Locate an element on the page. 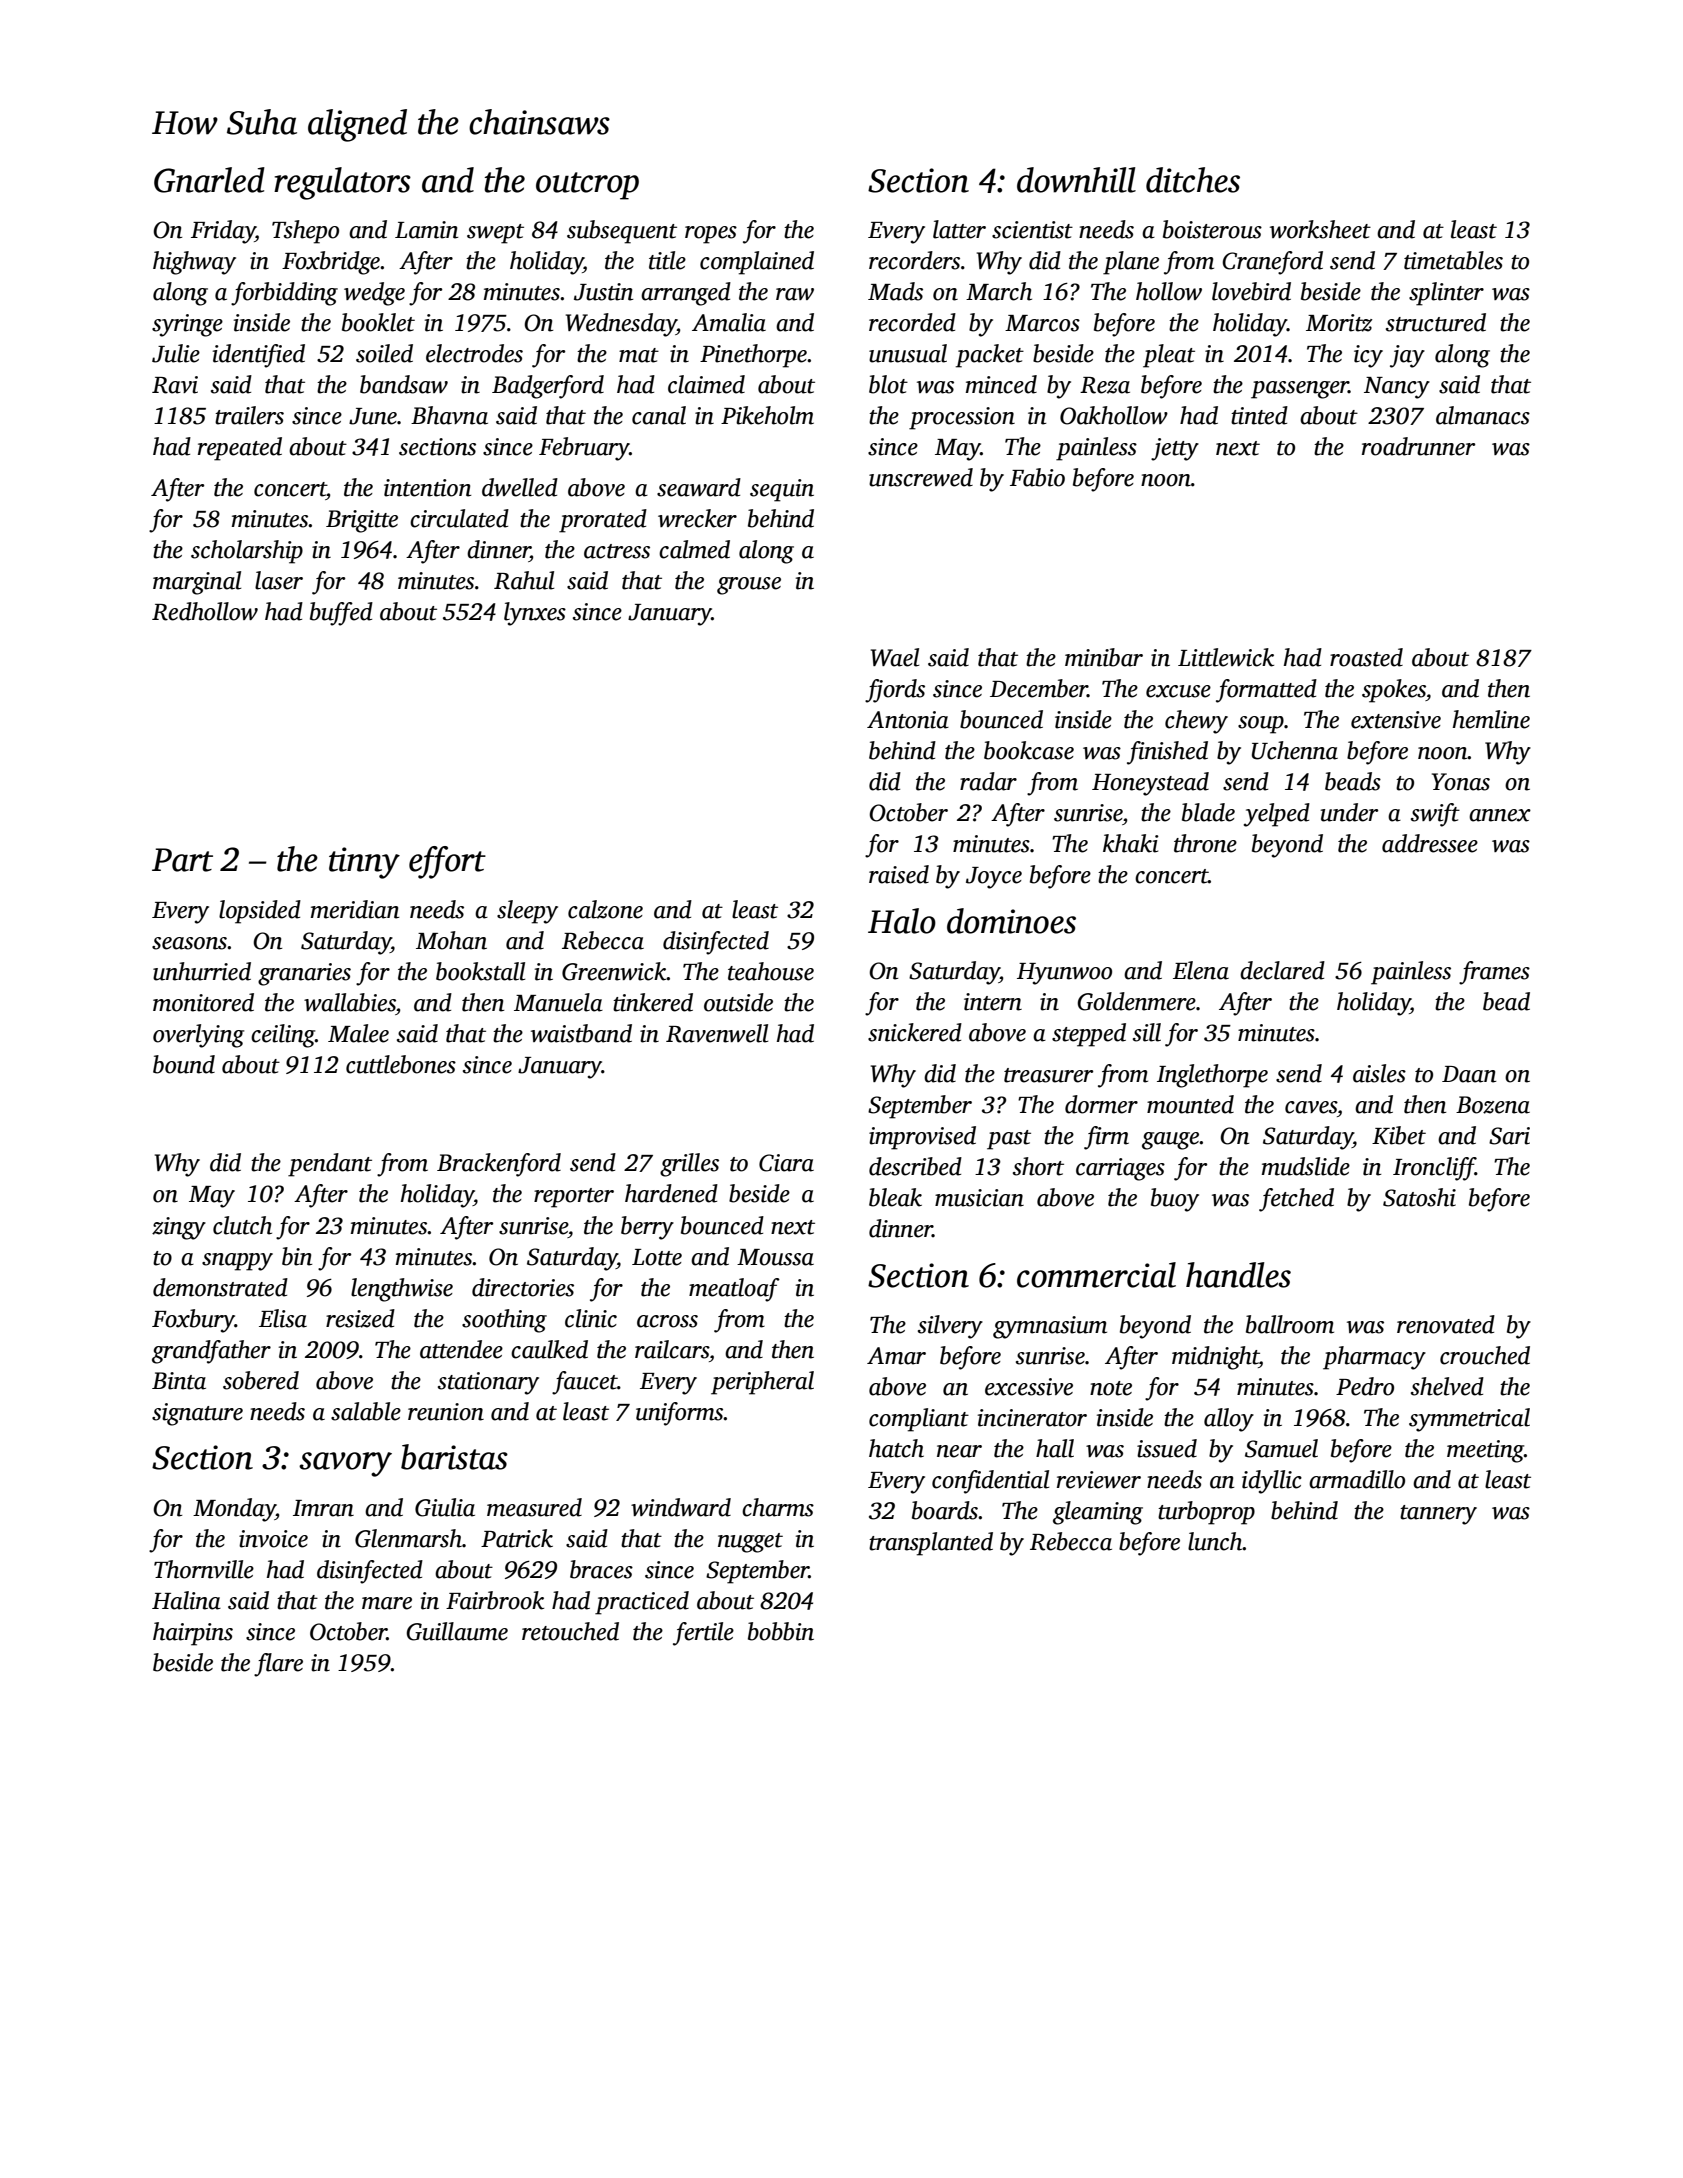 This page has height=2178, width=1683. repeated is located at coordinates (240, 449).
